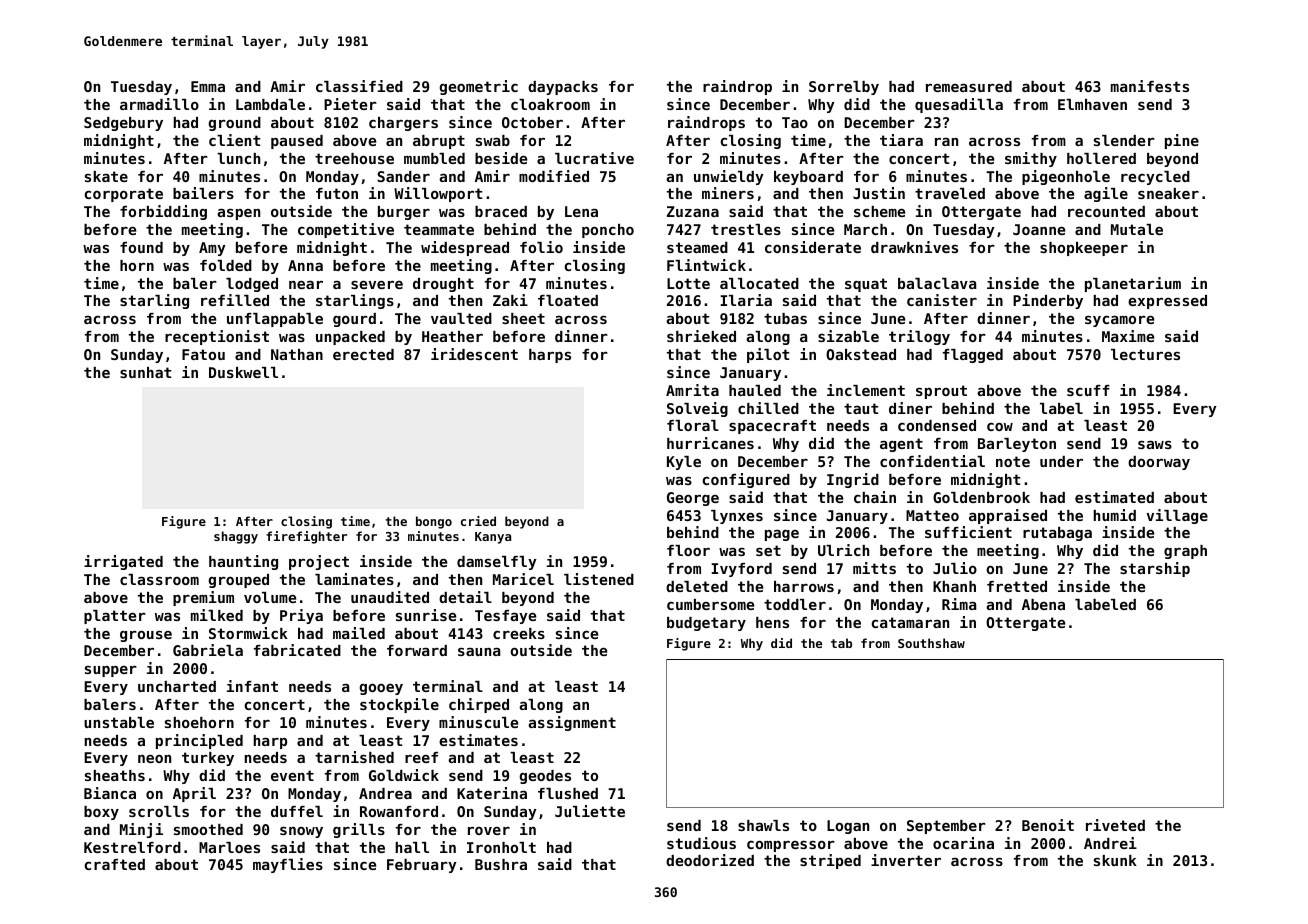 The width and height of the screenshot is (1308, 924). Describe the element at coordinates (403, 124) in the screenshot. I see `chargers` at that location.
